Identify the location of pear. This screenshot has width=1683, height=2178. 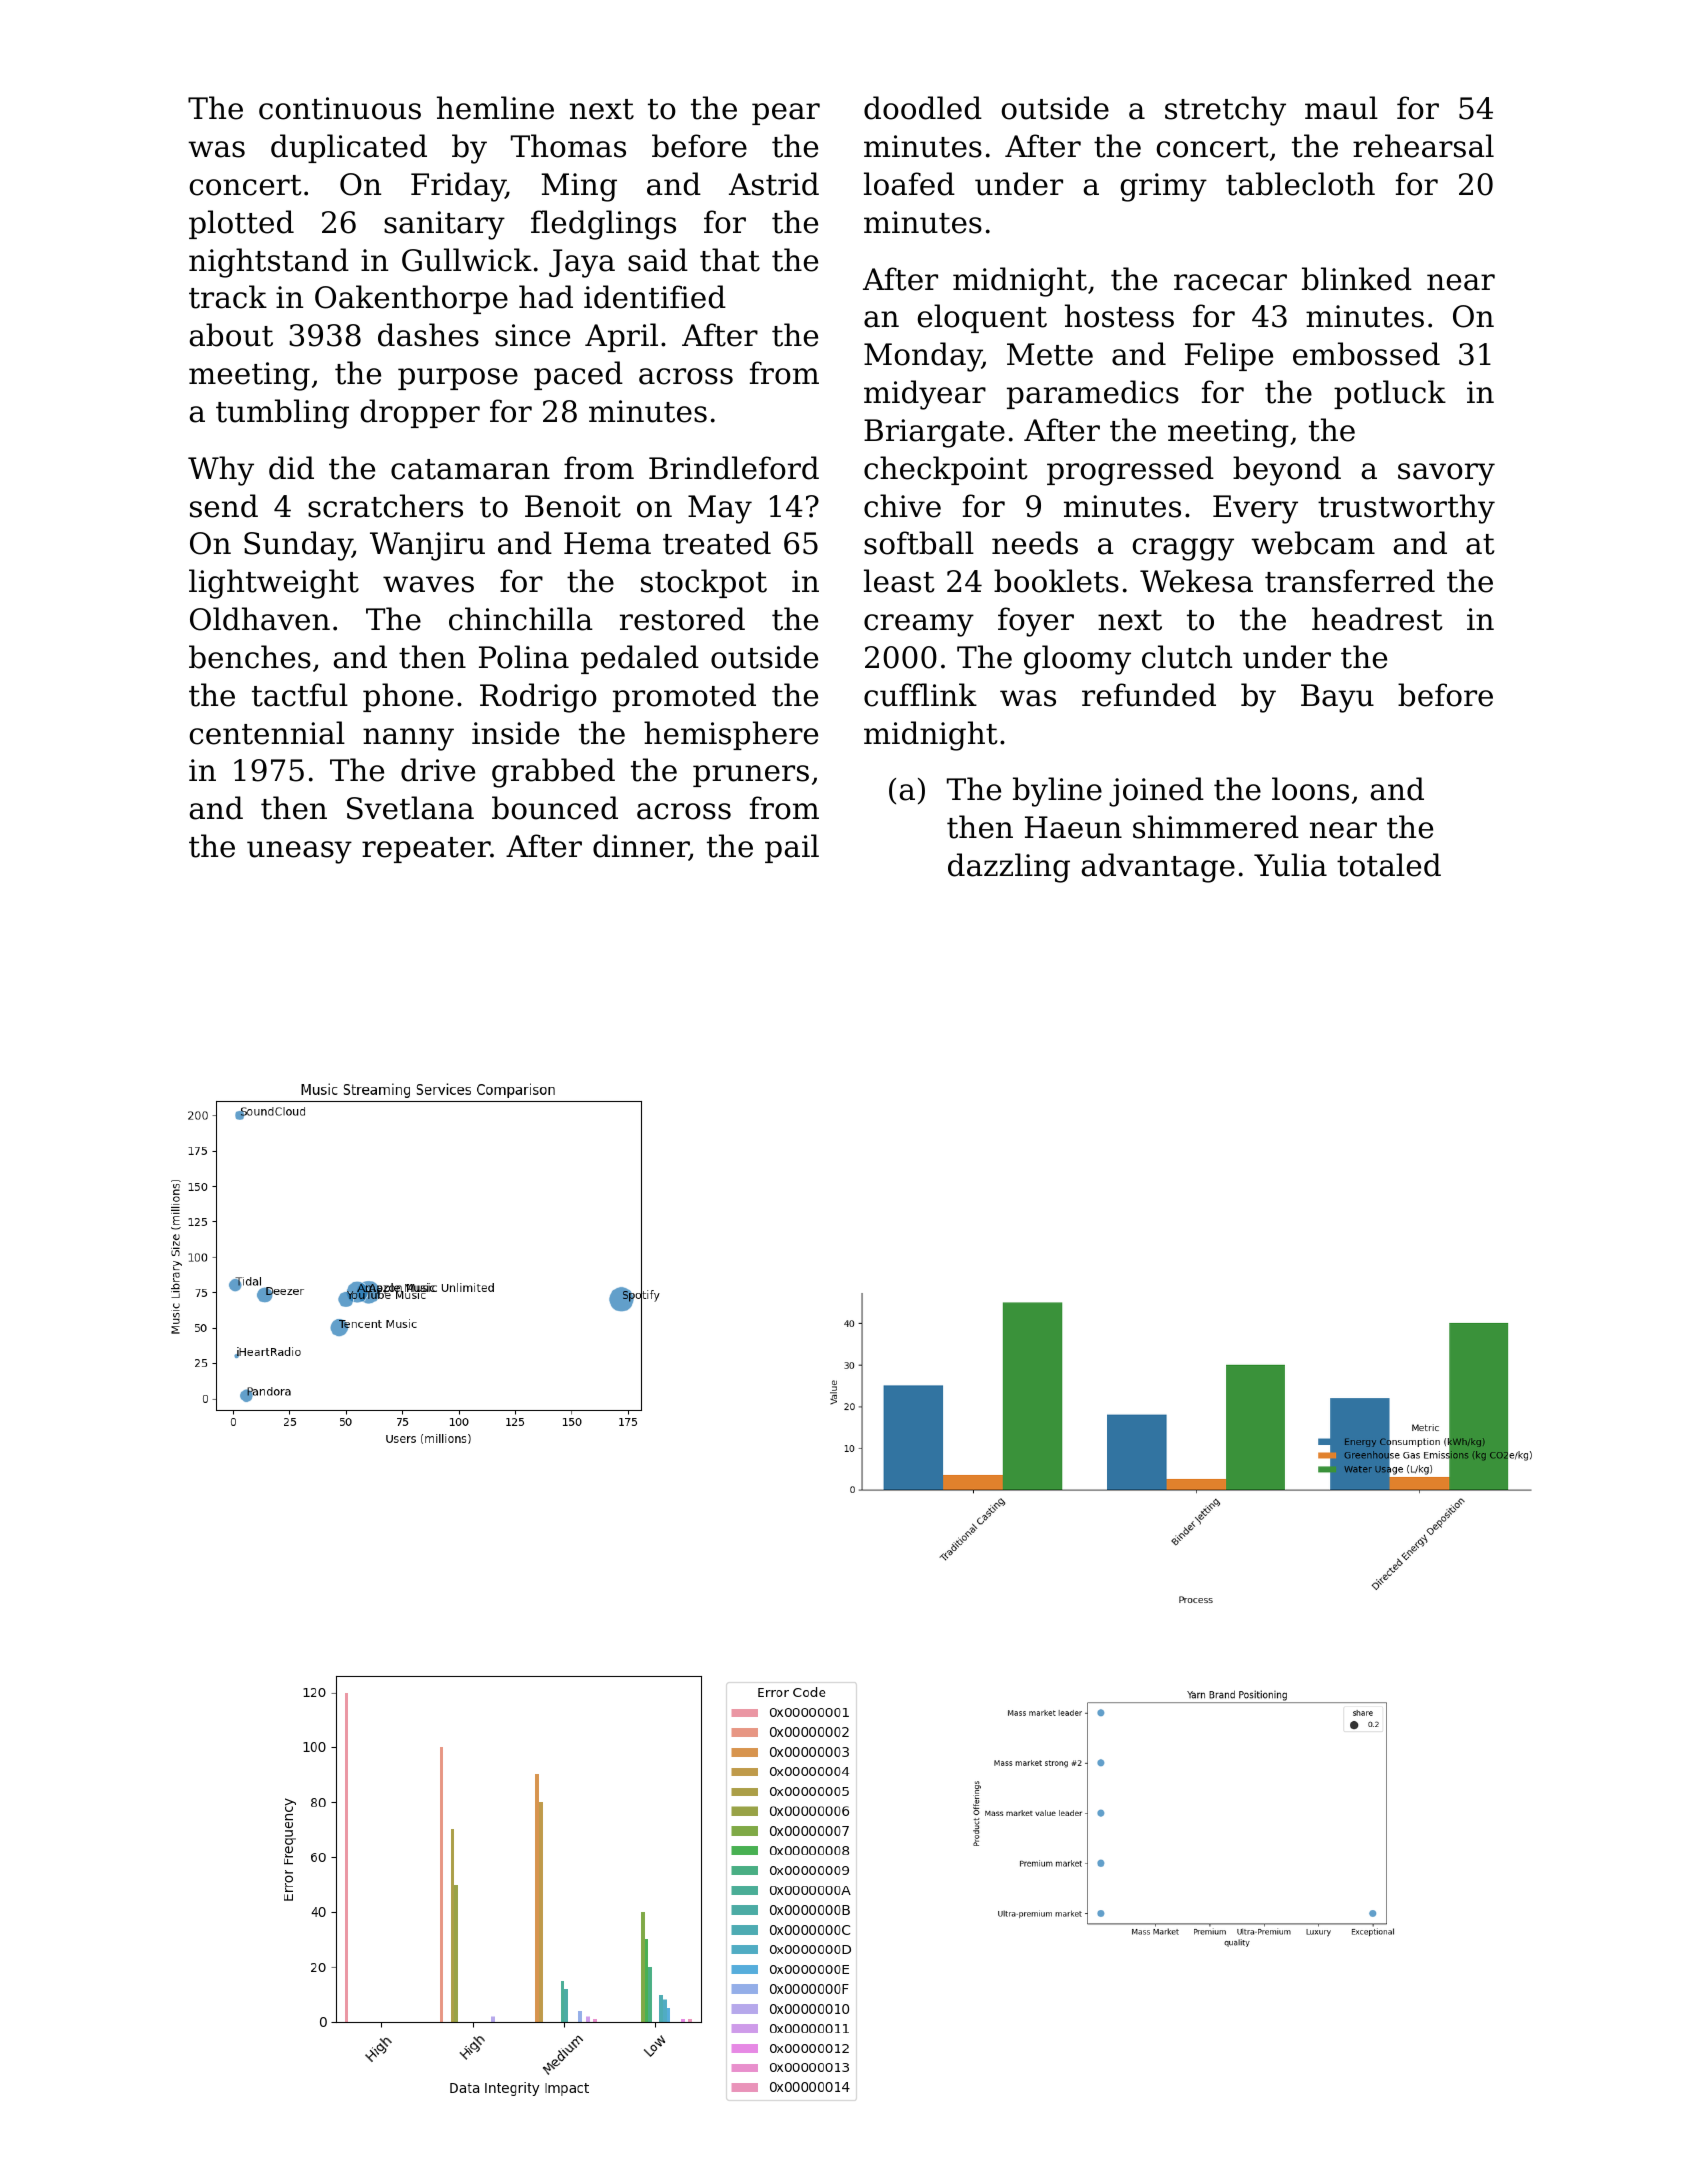
(786, 114).
